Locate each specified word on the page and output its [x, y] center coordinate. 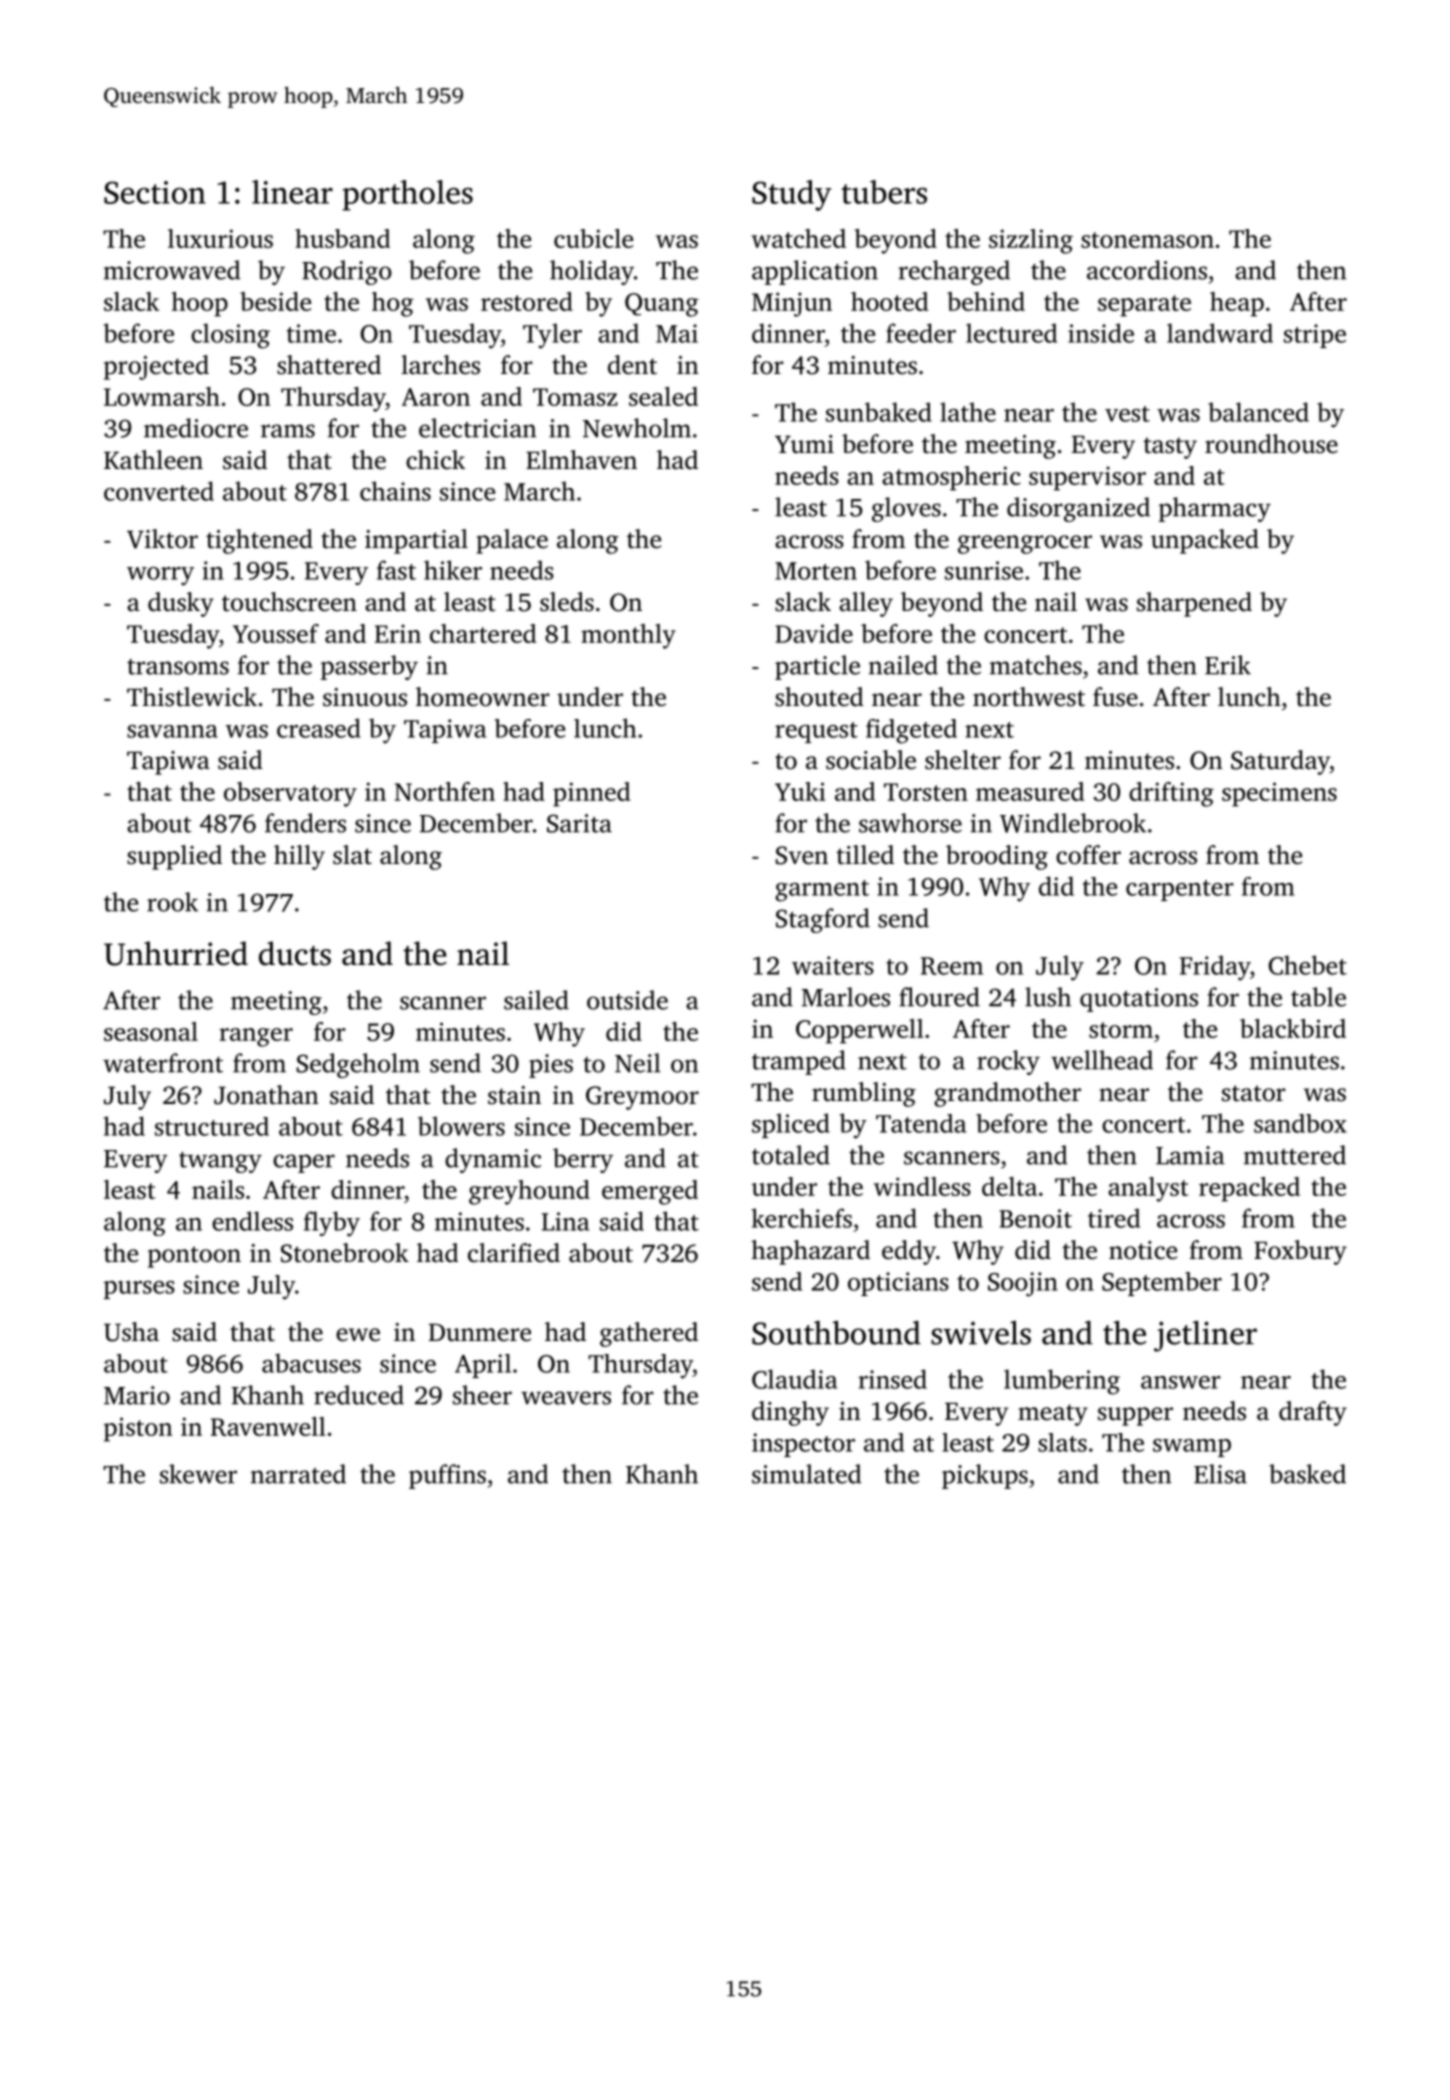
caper [304, 1163]
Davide [814, 633]
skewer [198, 1474]
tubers [884, 192]
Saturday [1280, 762]
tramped [799, 1062]
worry [160, 576]
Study [792, 195]
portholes [407, 195]
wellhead [1102, 1060]
